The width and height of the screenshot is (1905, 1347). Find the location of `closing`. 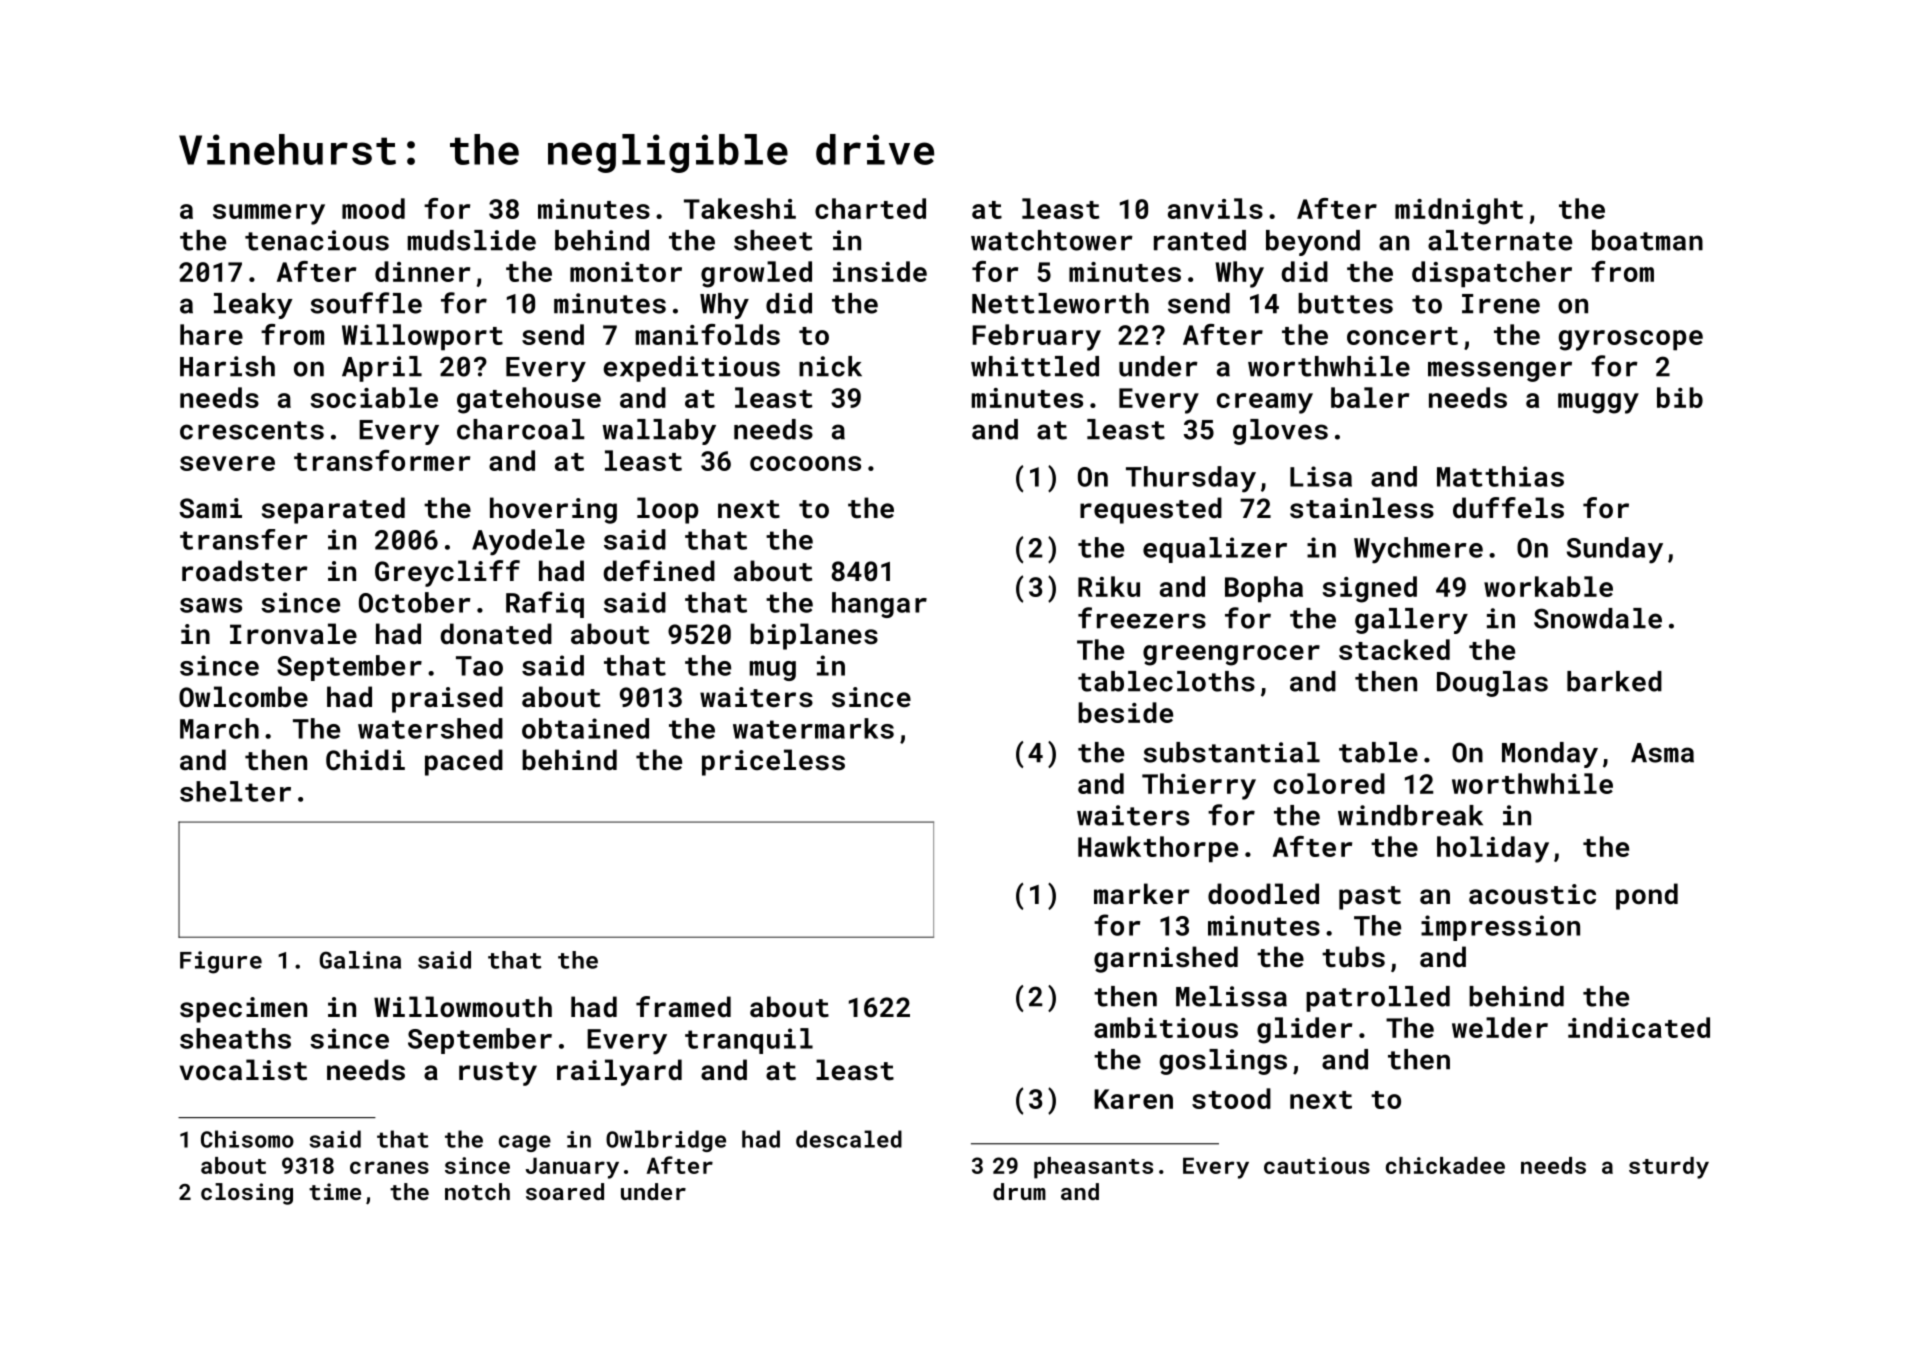

closing is located at coordinates (247, 1194).
